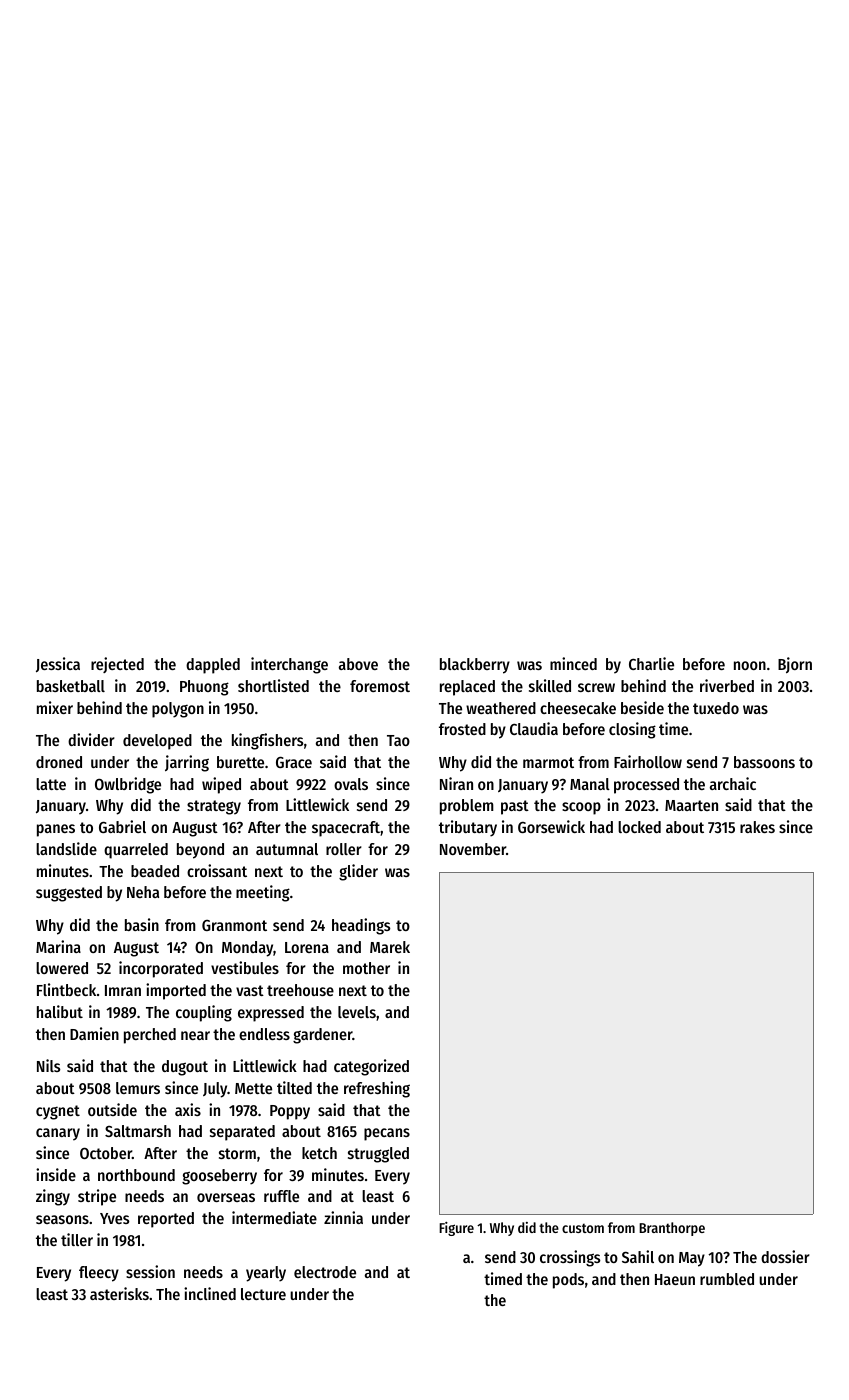  Describe the element at coordinates (99, 1274) in the page. I see `fleecy` at that location.
